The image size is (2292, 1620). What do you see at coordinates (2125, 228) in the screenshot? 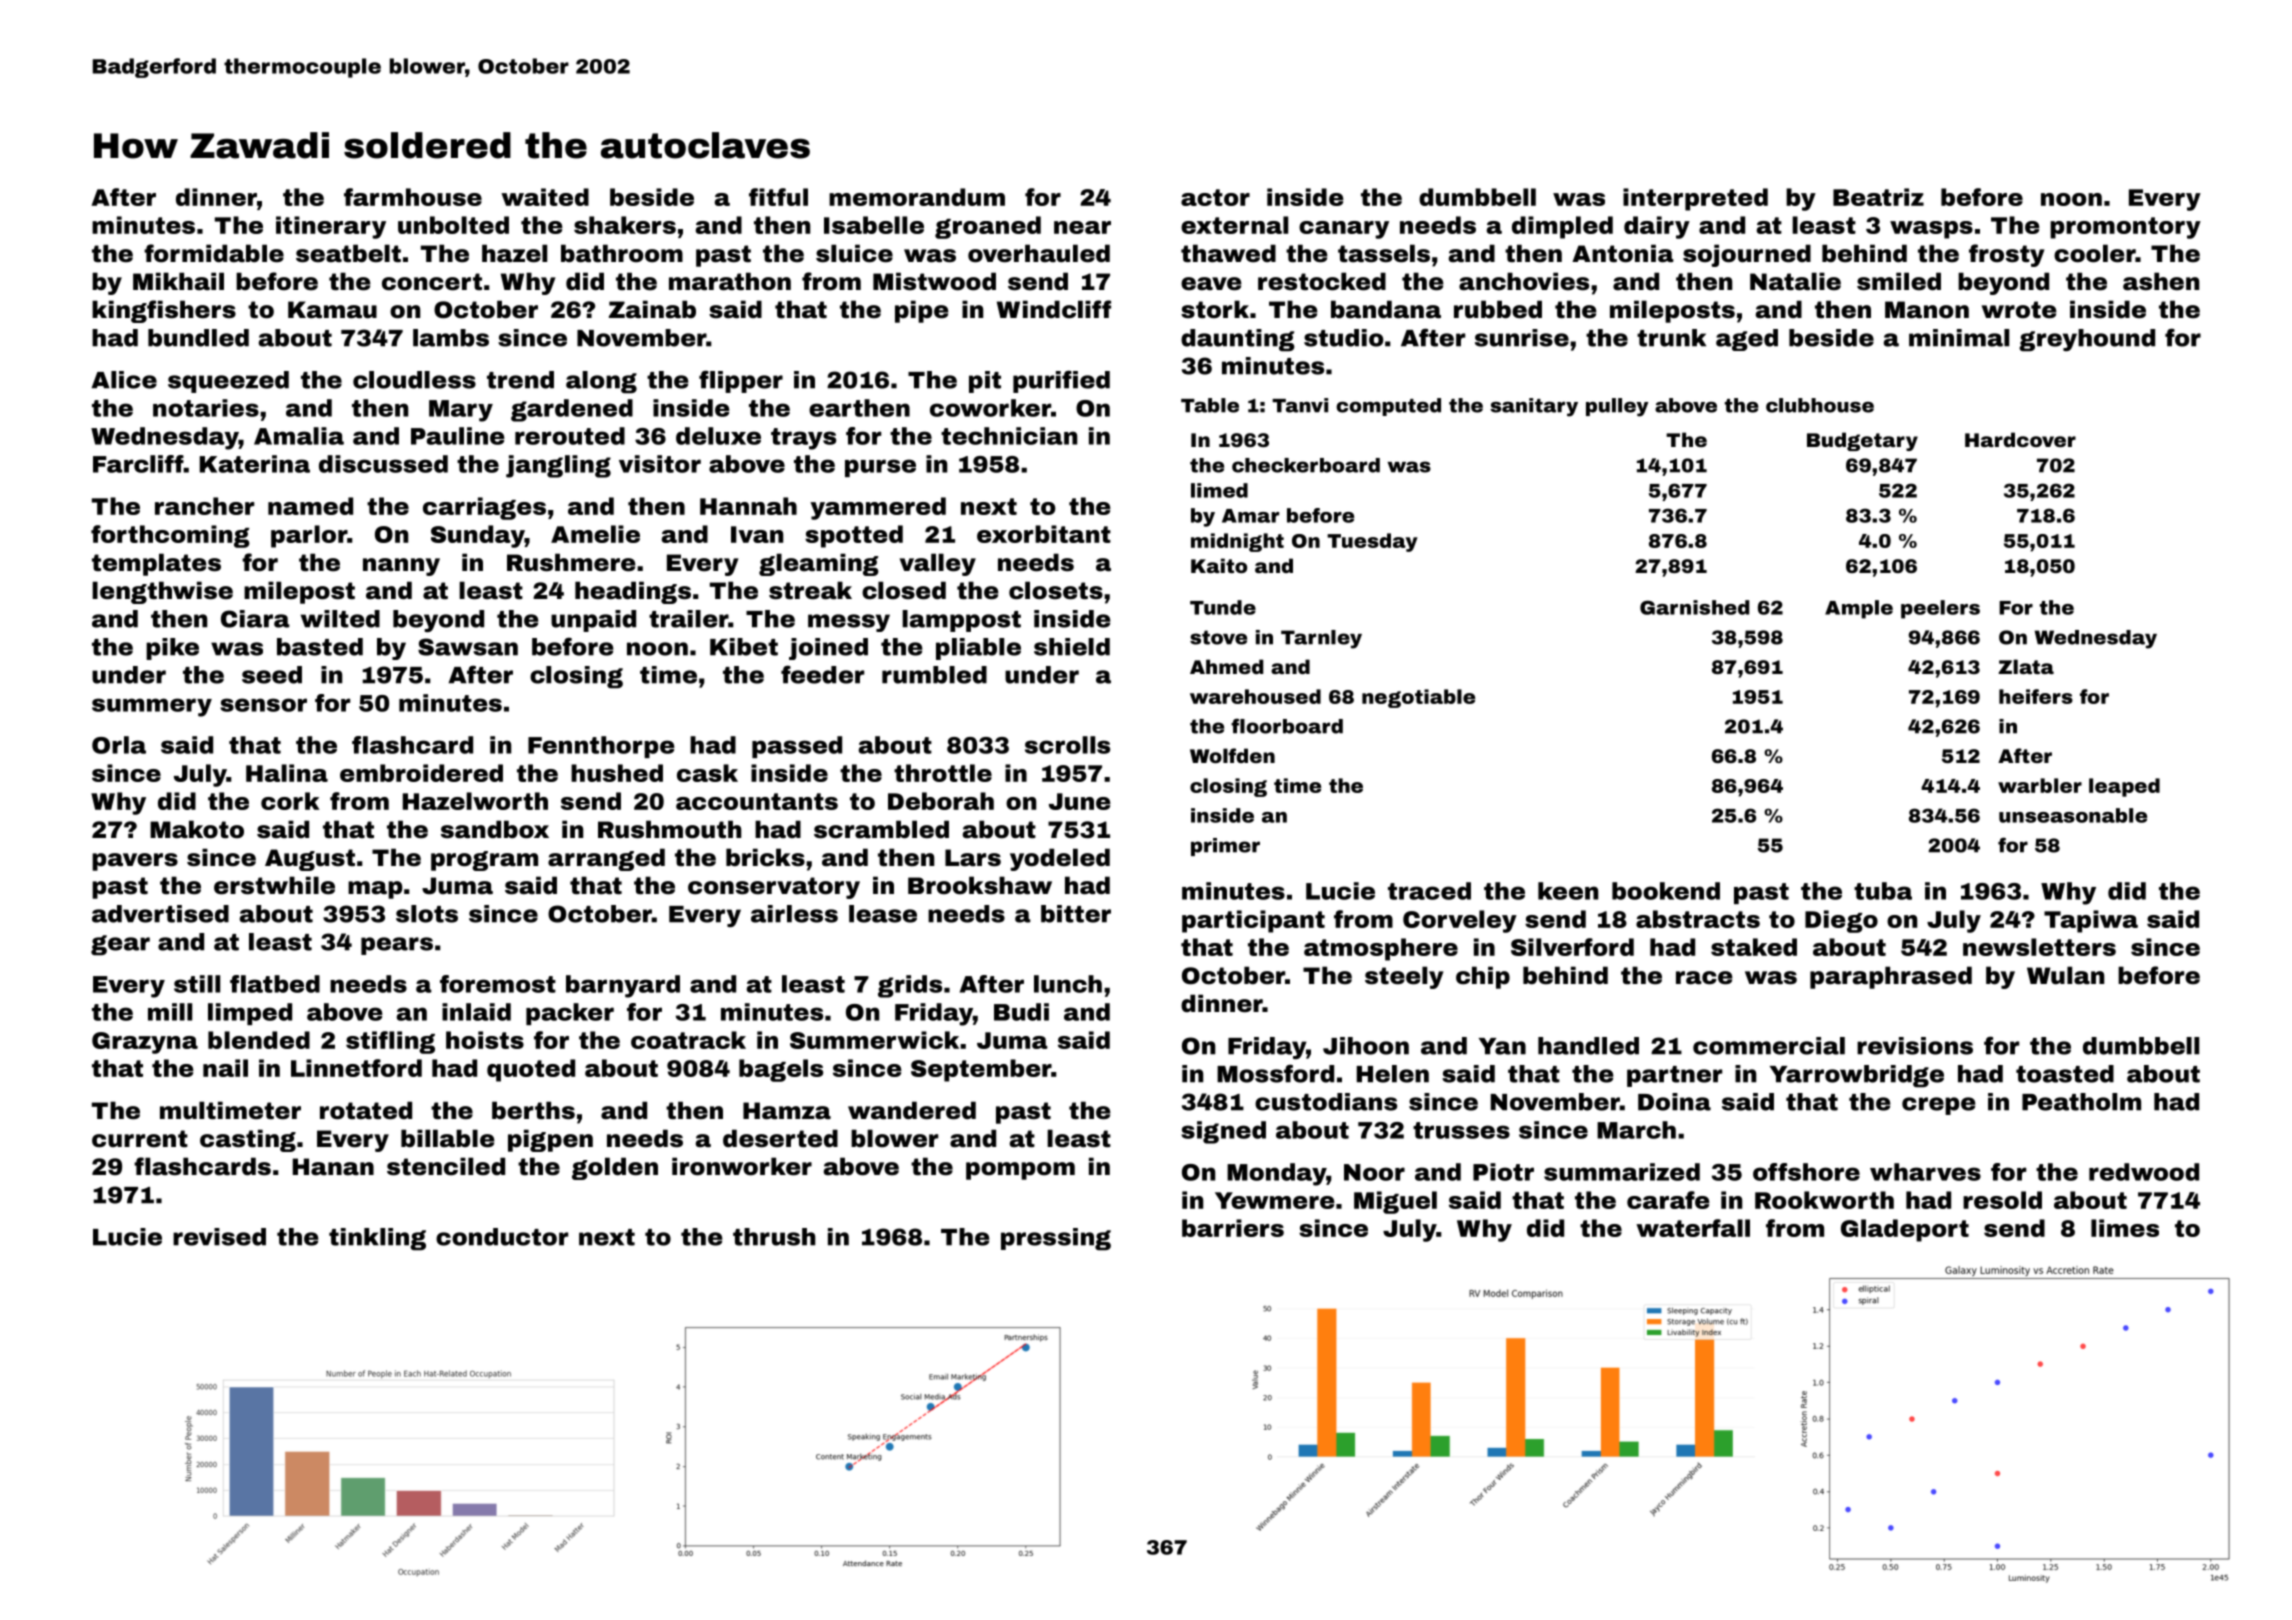
I see `promontory` at bounding box center [2125, 228].
